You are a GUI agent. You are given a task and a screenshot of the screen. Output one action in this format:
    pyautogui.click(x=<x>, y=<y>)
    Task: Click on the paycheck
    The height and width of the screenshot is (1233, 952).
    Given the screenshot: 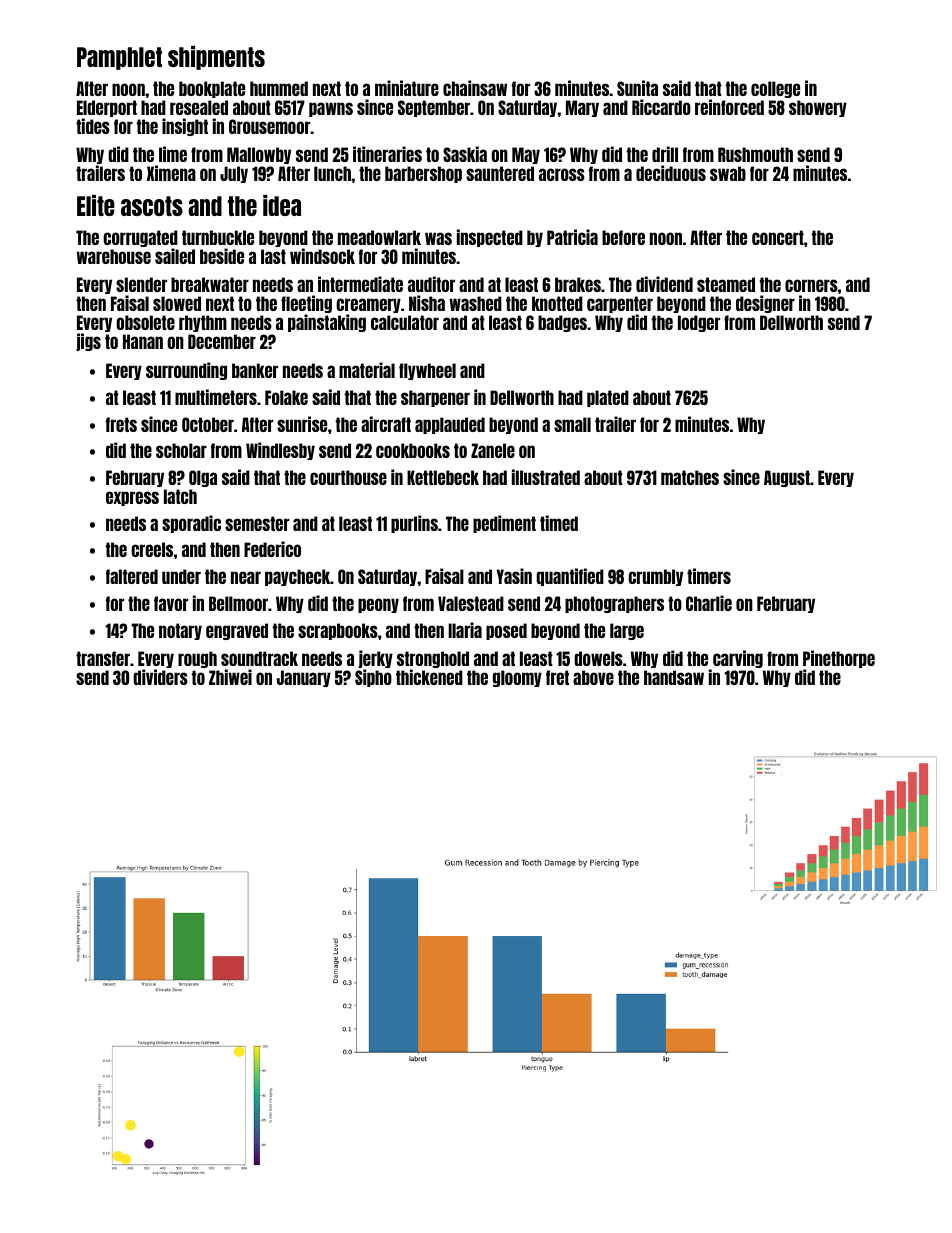 What is the action you would take?
    pyautogui.click(x=297, y=577)
